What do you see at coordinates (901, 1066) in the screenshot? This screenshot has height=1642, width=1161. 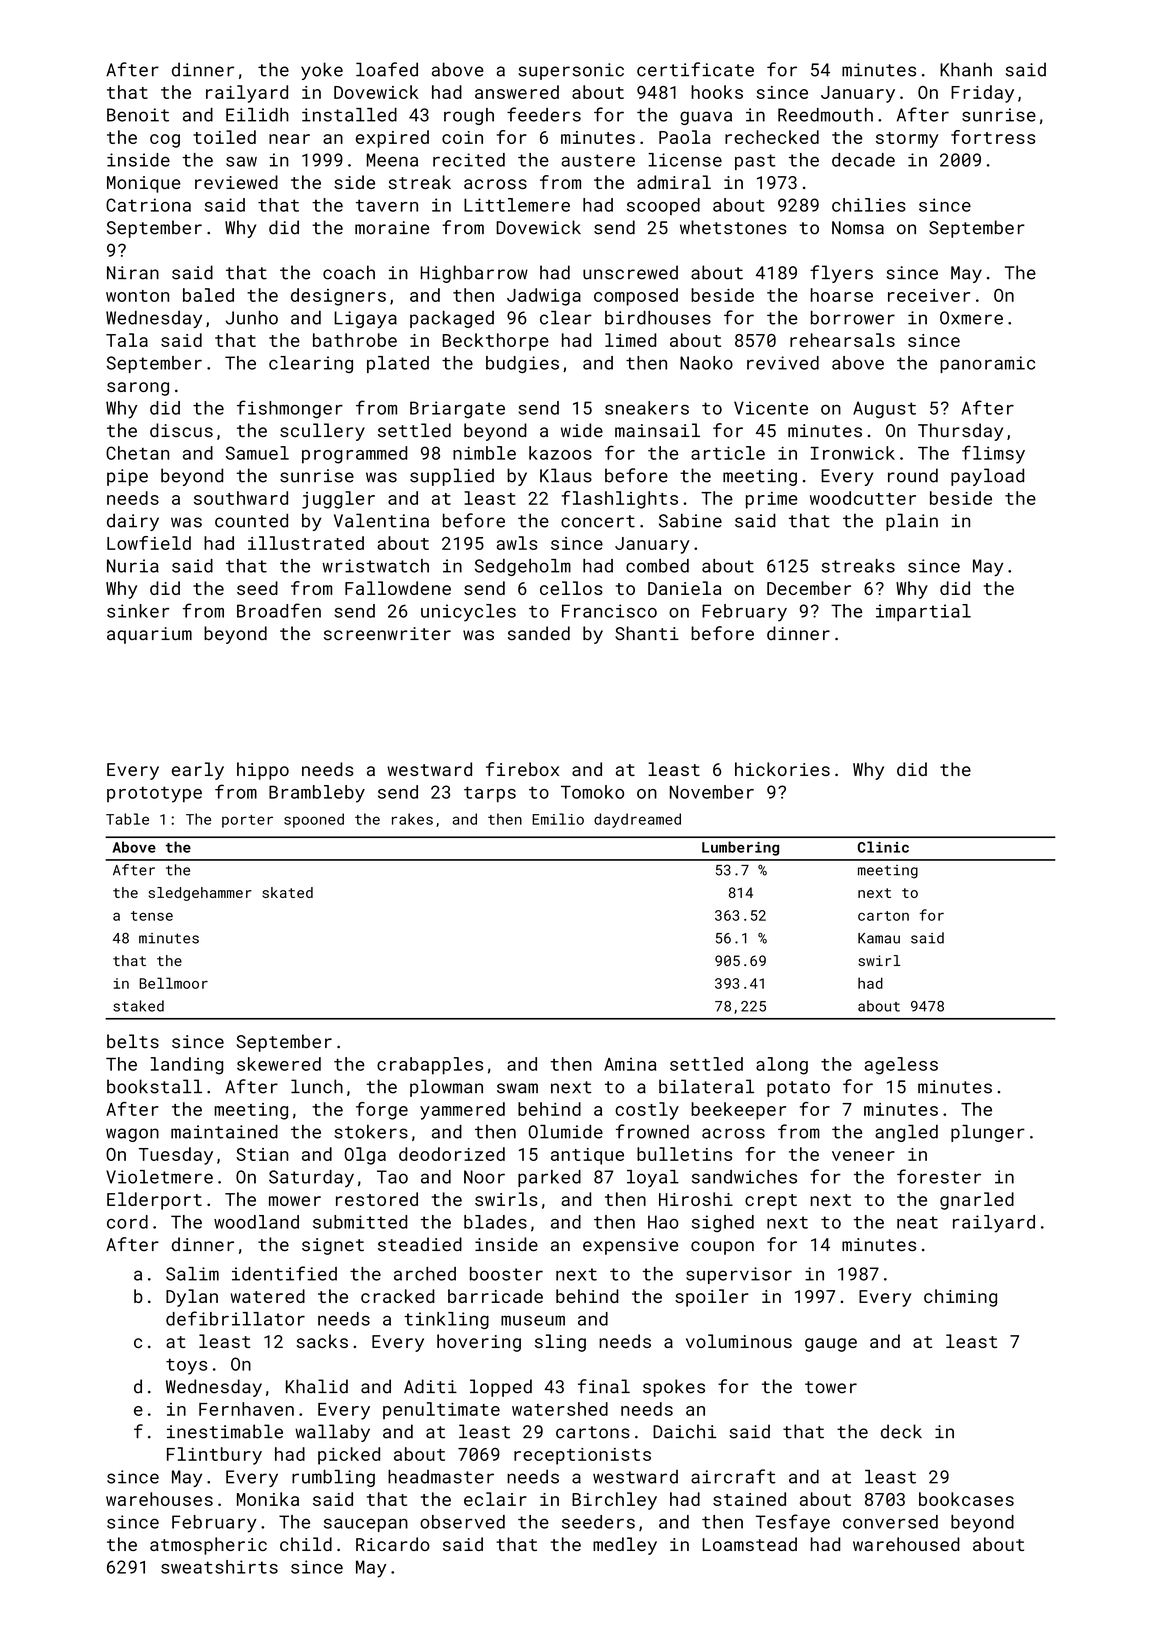 I see `ageless` at bounding box center [901, 1066].
